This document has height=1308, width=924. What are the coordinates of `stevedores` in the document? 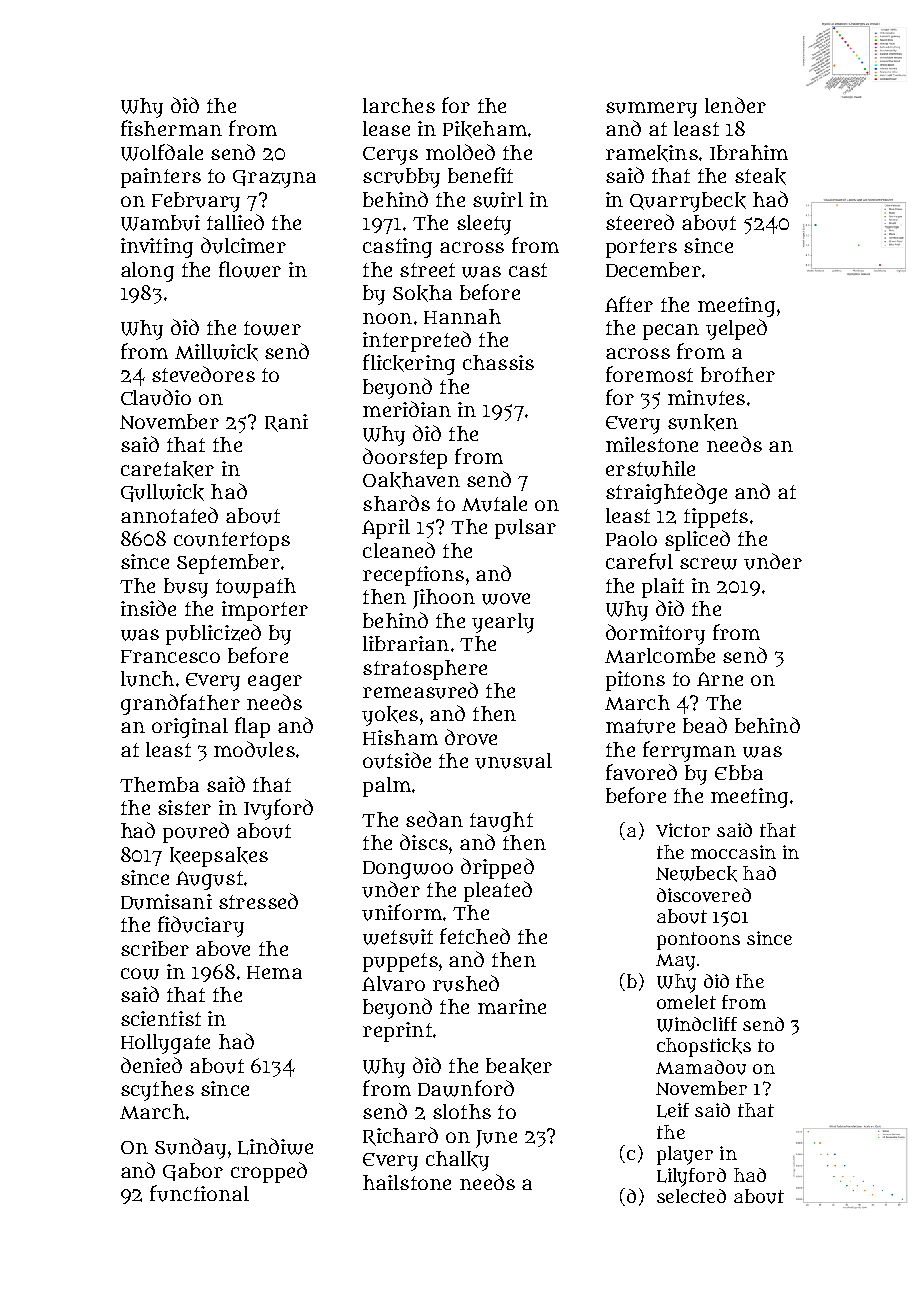 It's located at (203, 374).
